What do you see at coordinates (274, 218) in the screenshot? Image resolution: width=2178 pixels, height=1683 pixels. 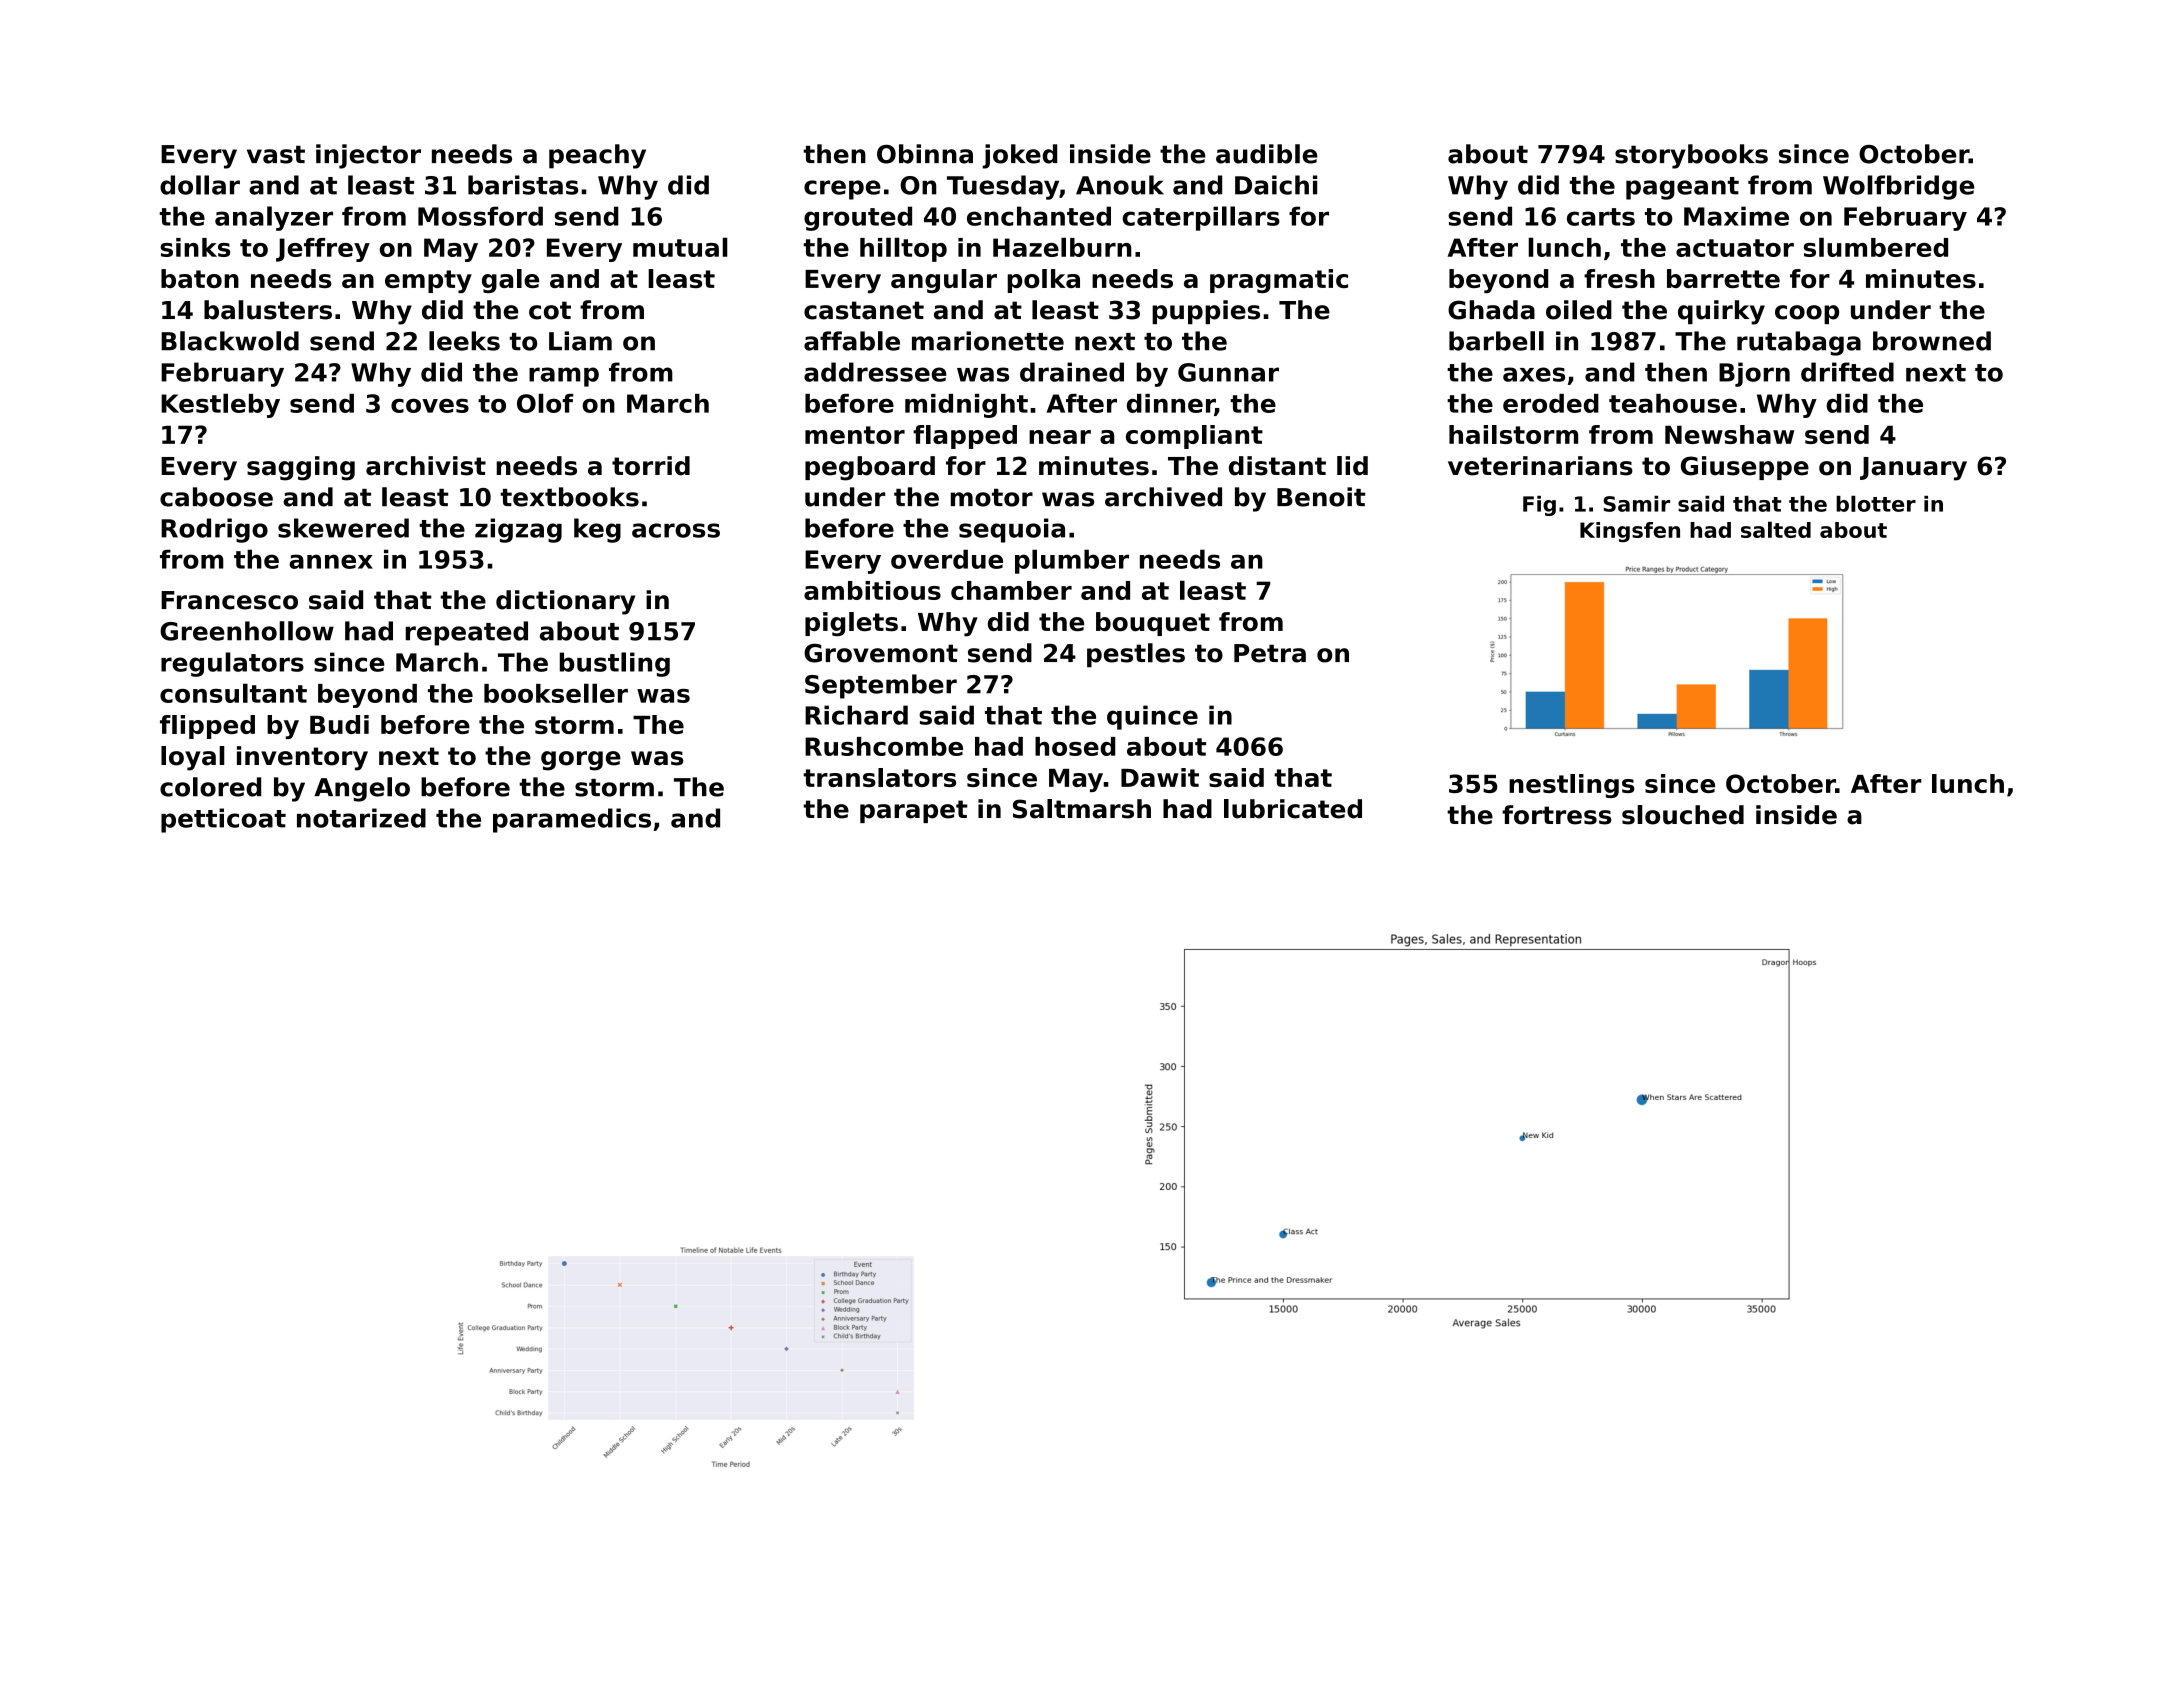 I see `analyzer` at bounding box center [274, 218].
